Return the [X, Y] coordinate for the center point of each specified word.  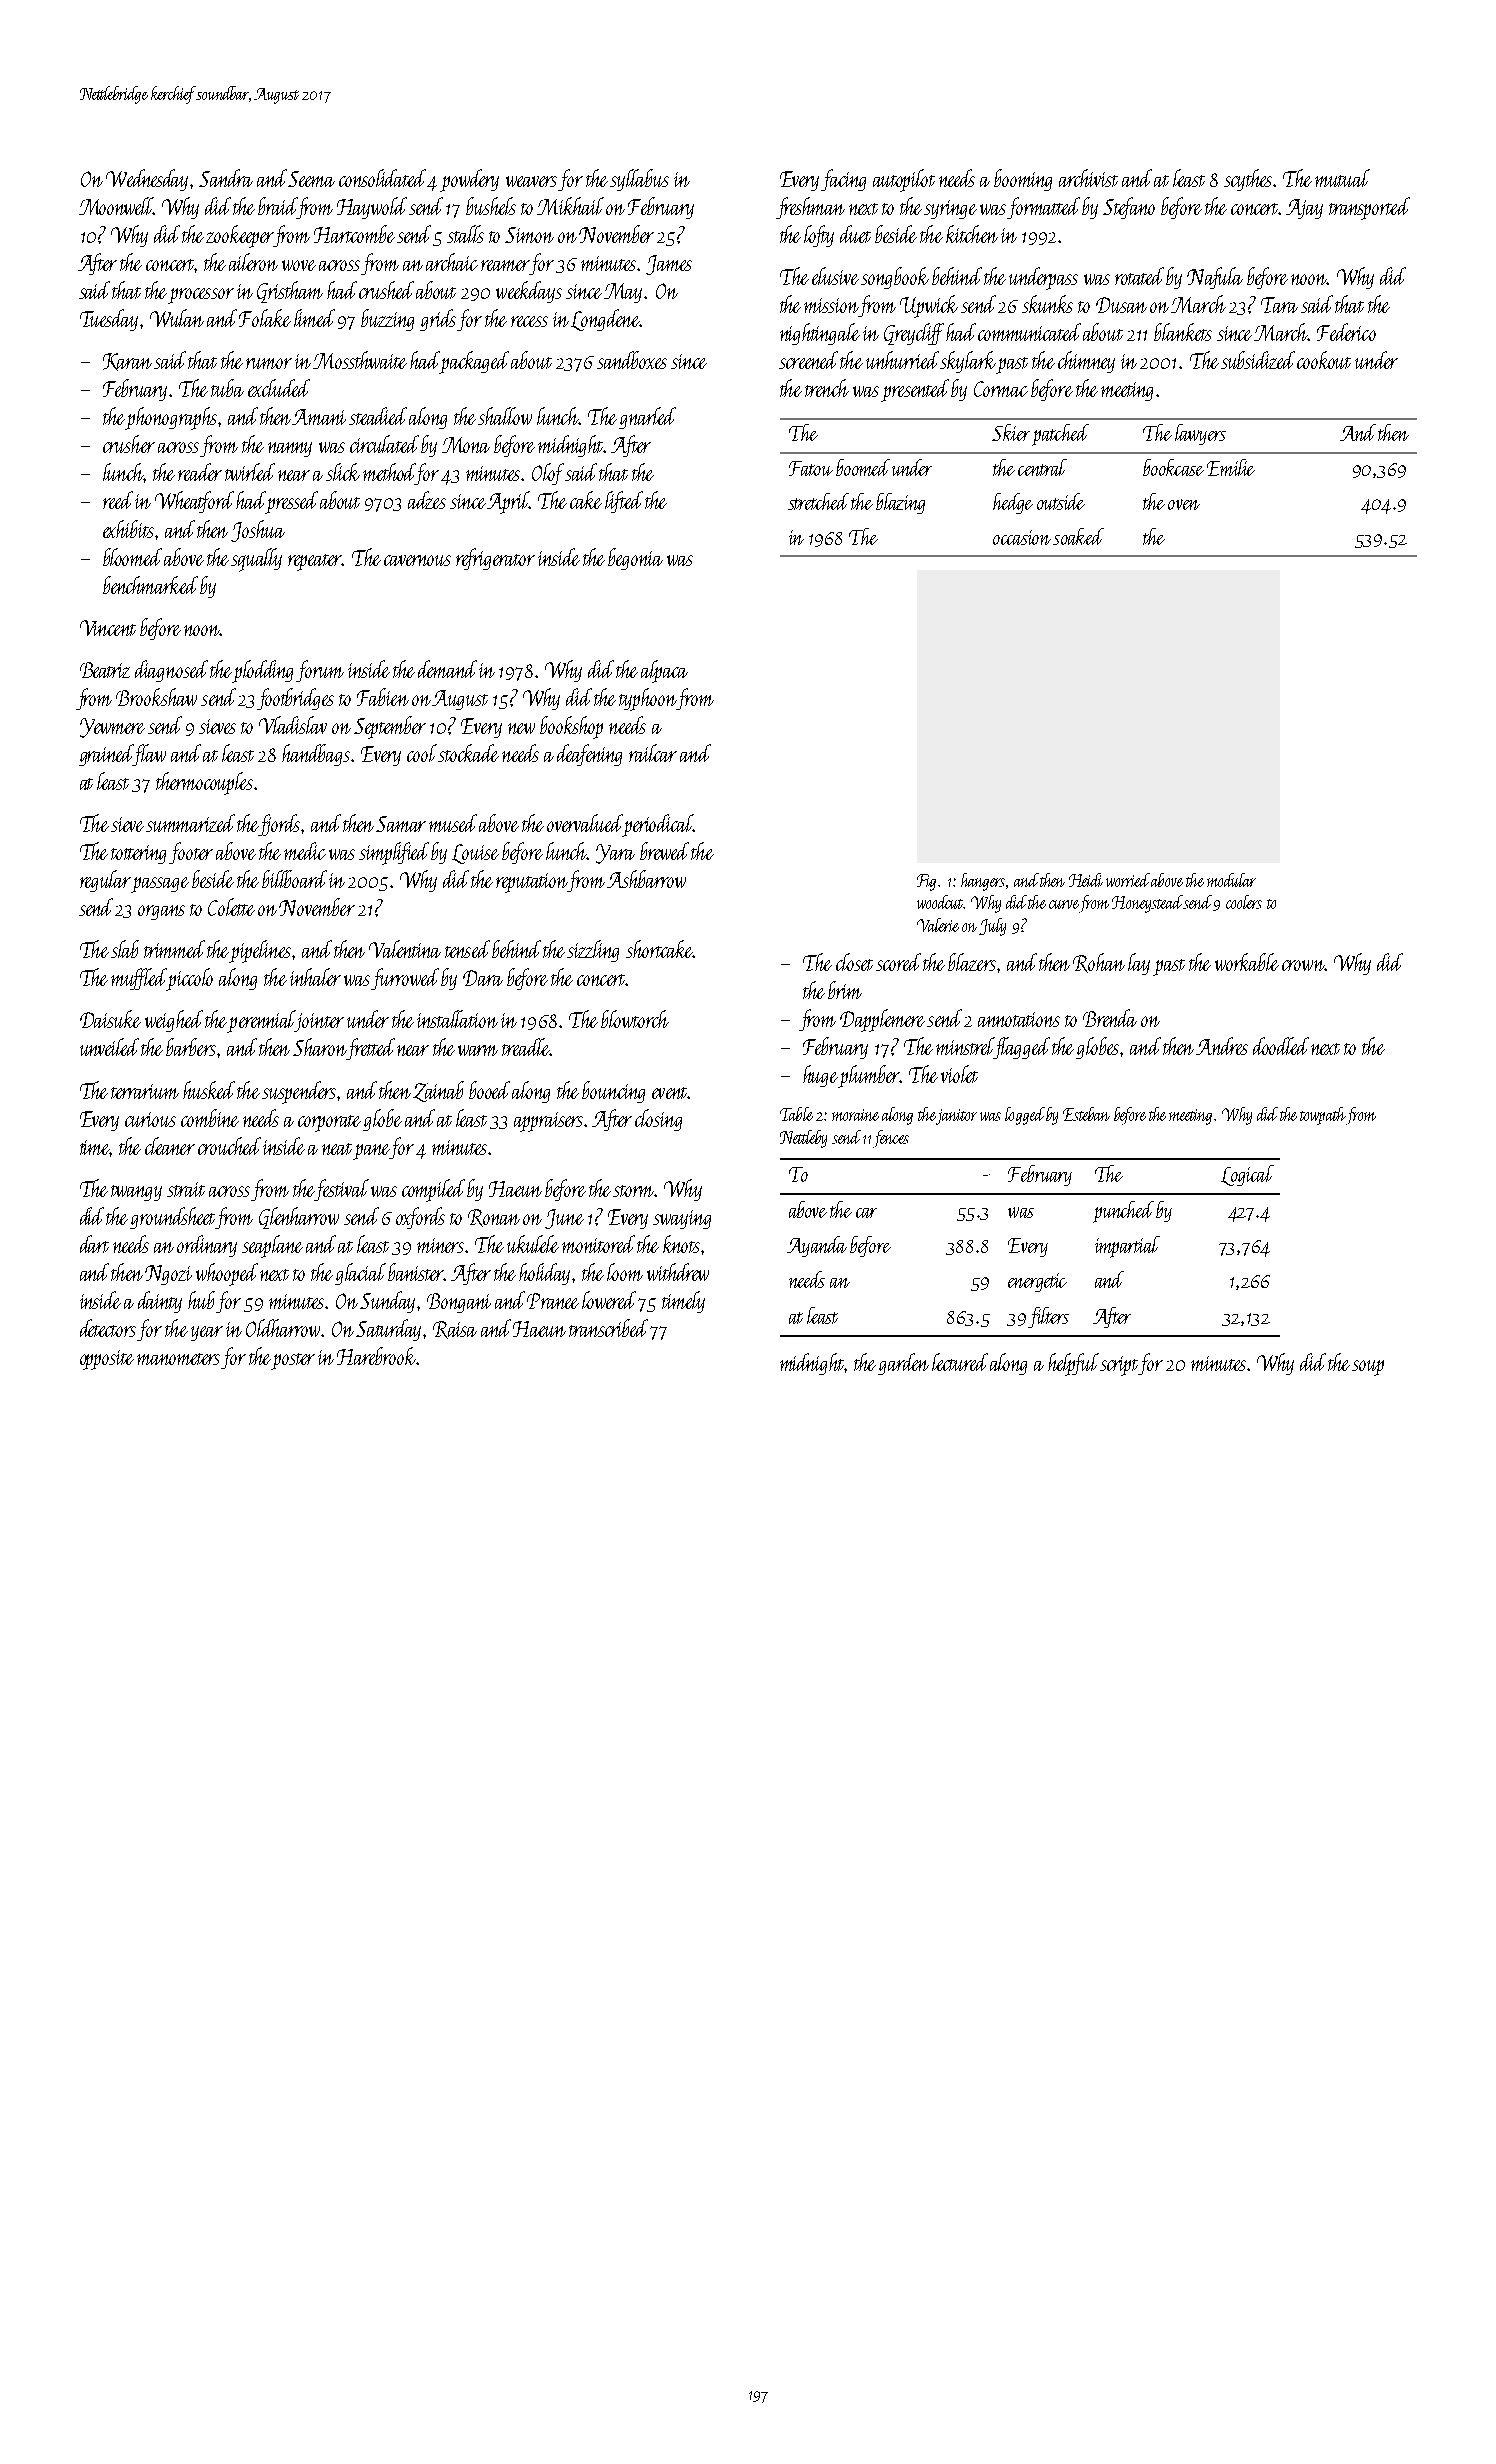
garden [903, 1364]
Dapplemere [882, 1020]
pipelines [260, 951]
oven [1184, 504]
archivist [1088, 178]
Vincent [108, 628]
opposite [107, 1360]
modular [1231, 880]
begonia [635, 559]
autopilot [904, 180]
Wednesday [147, 180]
